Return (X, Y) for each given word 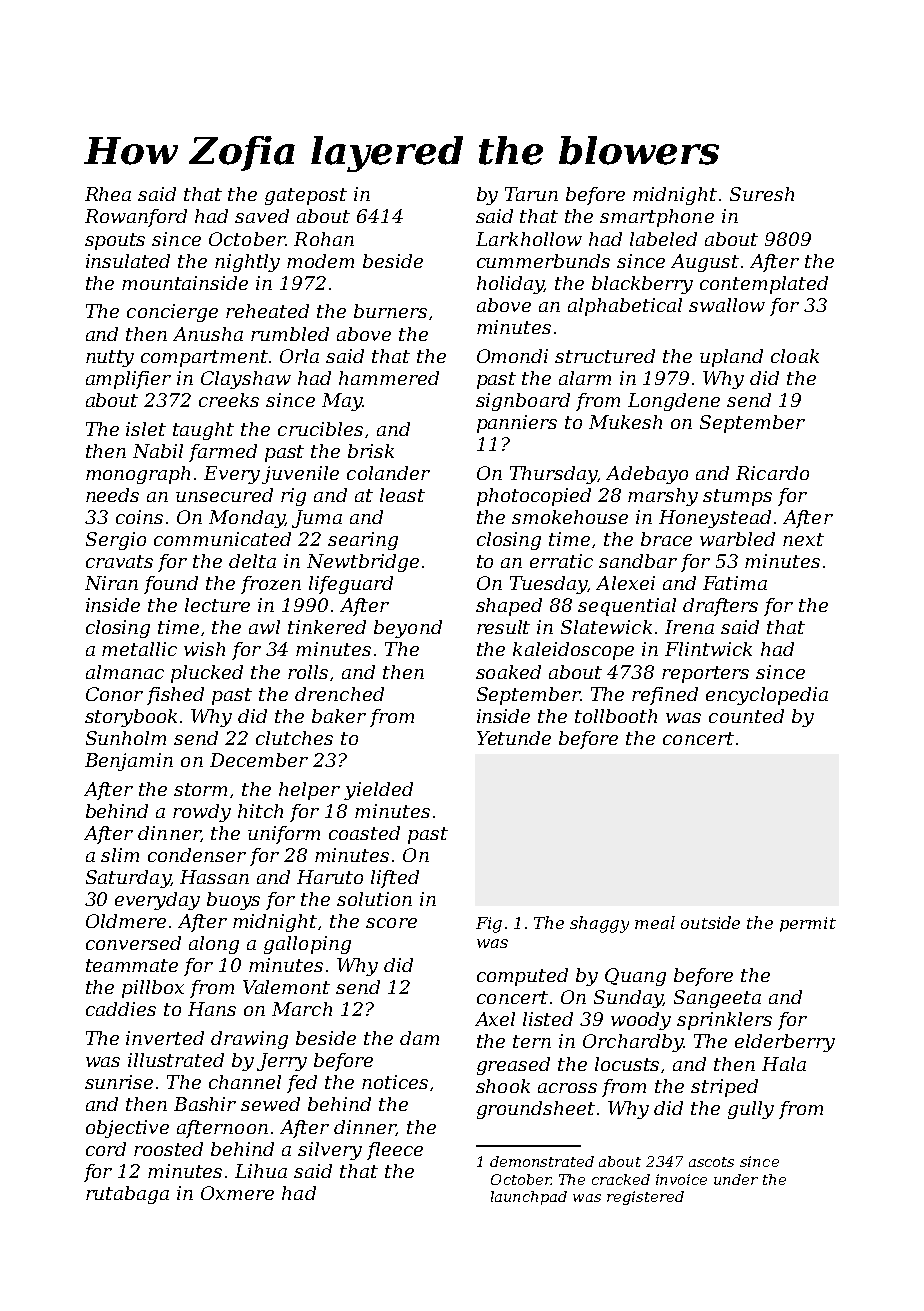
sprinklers (724, 1021)
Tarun (531, 194)
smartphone (657, 218)
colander (388, 473)
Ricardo (772, 473)
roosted (168, 1149)
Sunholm (126, 738)
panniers (517, 424)
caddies (121, 1009)
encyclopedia (767, 696)
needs (112, 495)
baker (339, 716)
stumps (737, 497)
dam (419, 1038)
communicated (222, 539)
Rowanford (136, 218)
